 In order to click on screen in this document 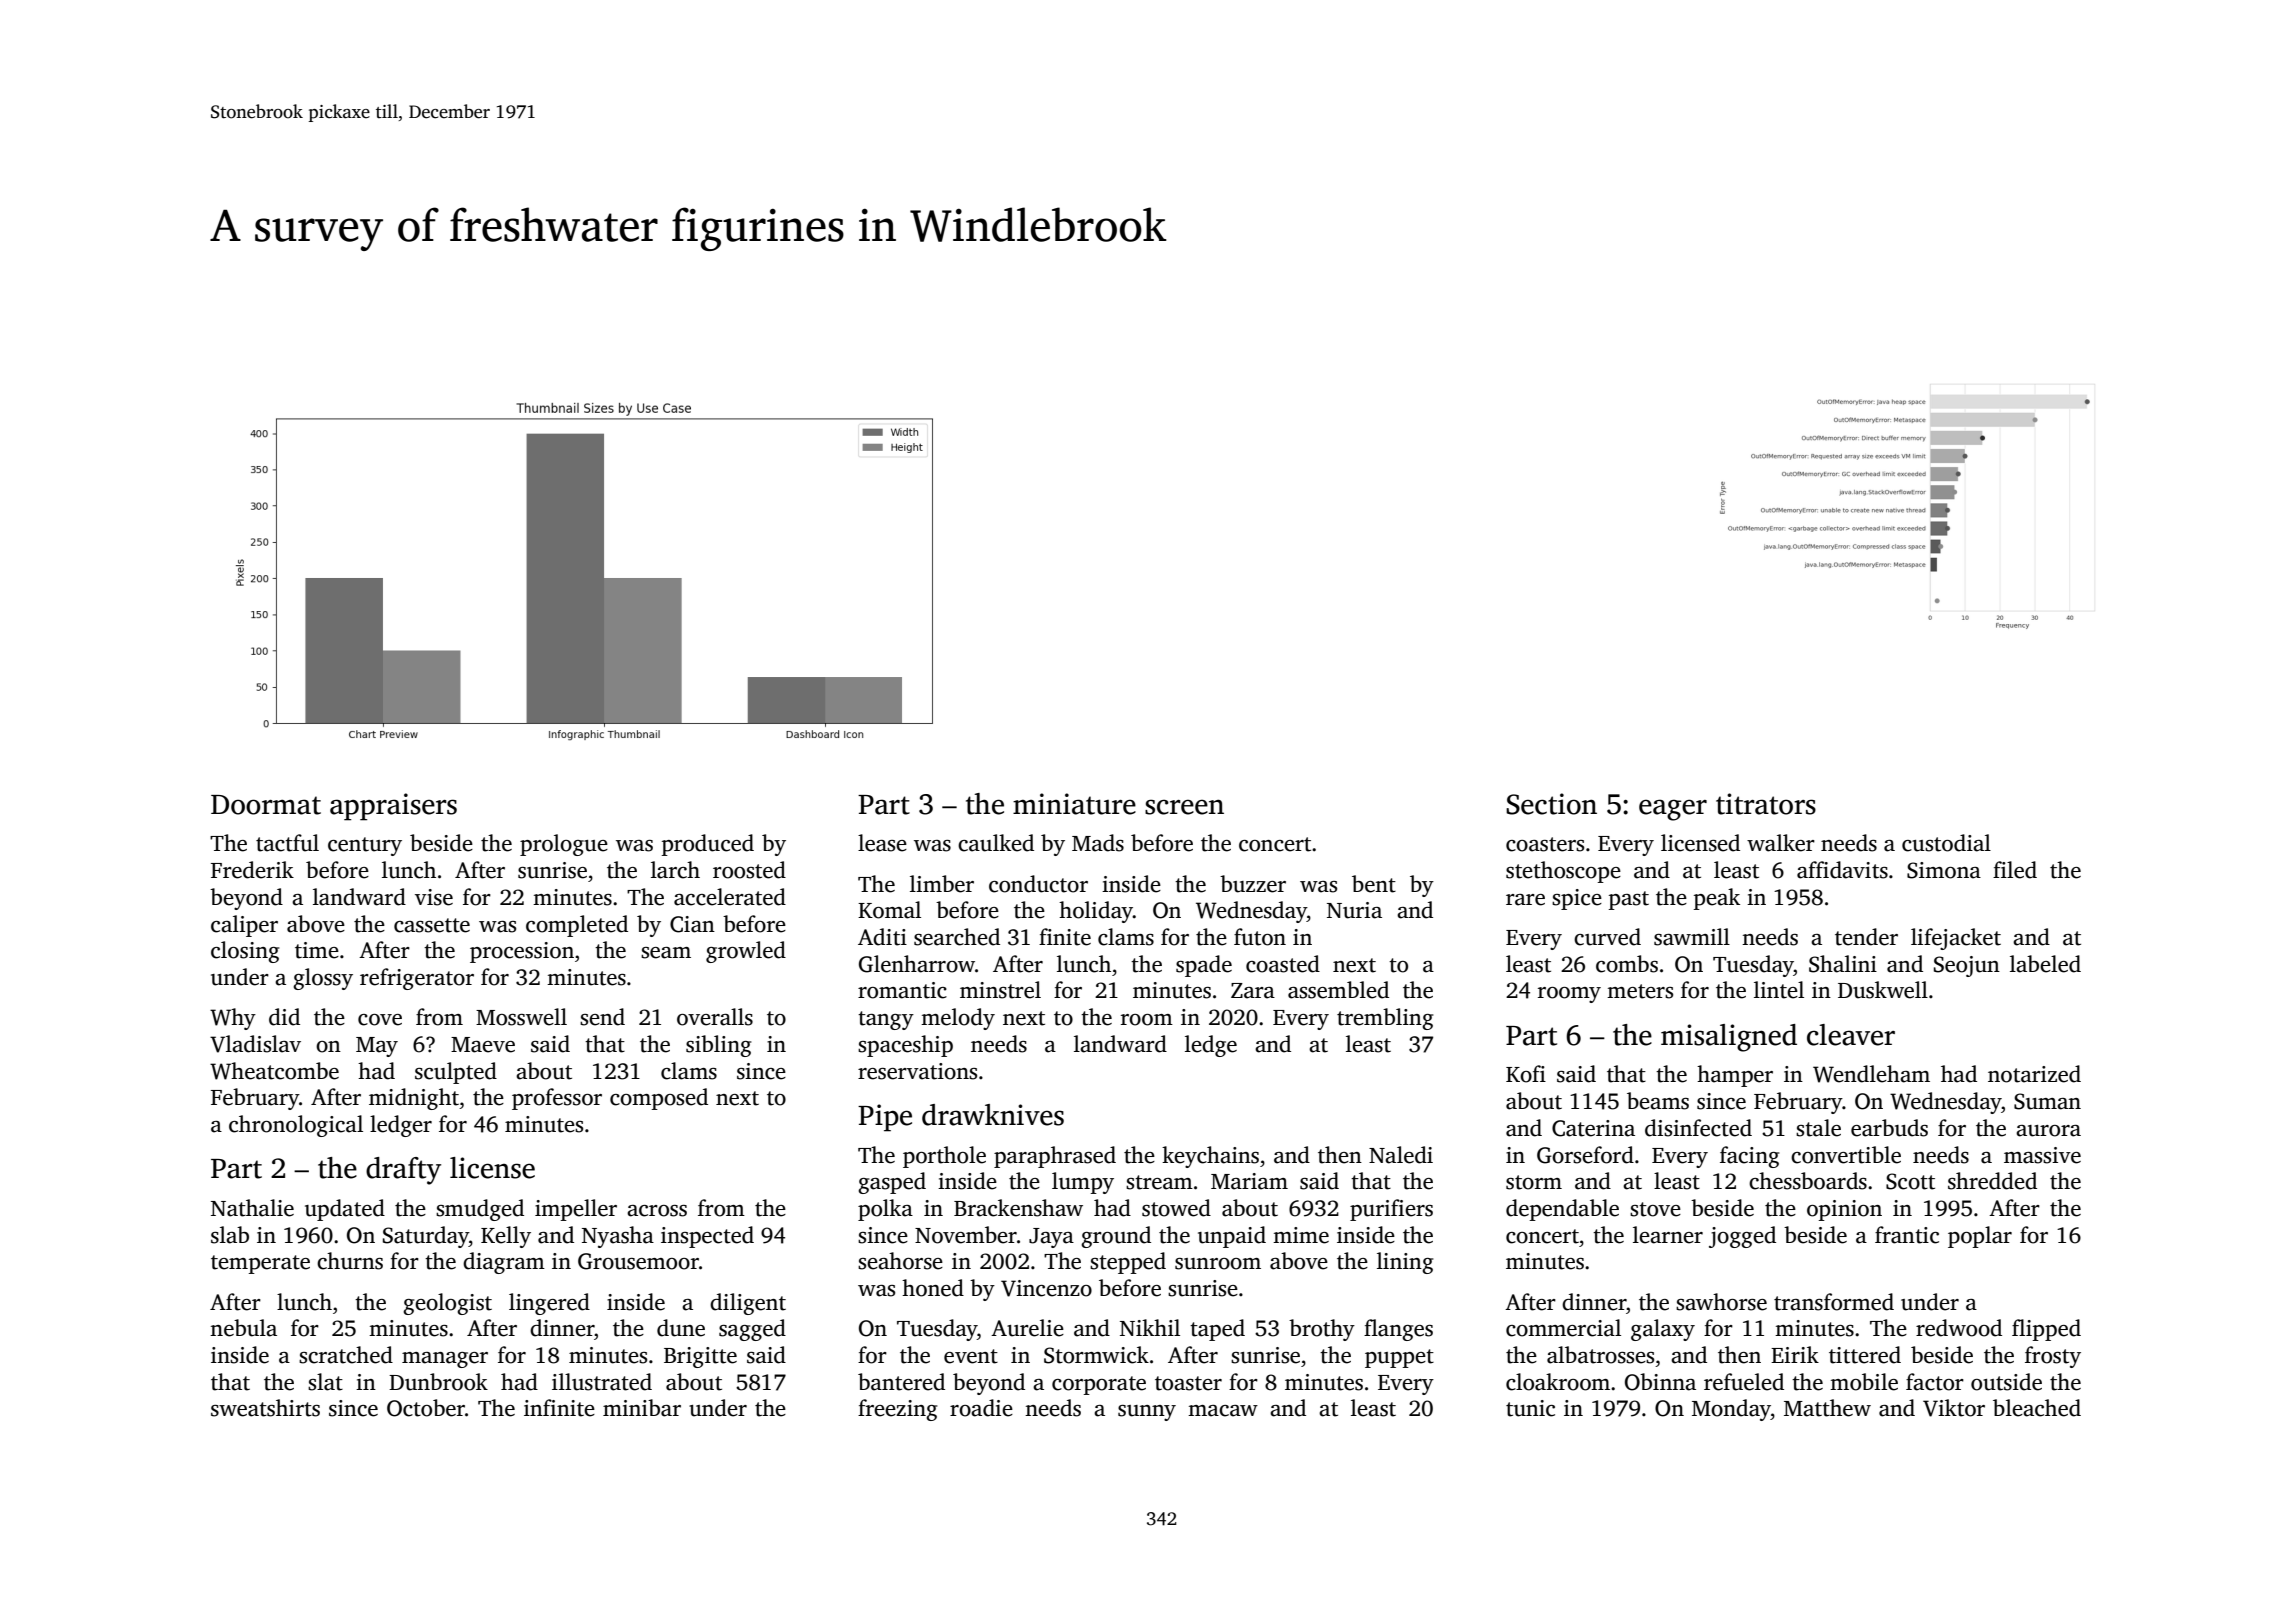, I will do `click(1184, 807)`.
